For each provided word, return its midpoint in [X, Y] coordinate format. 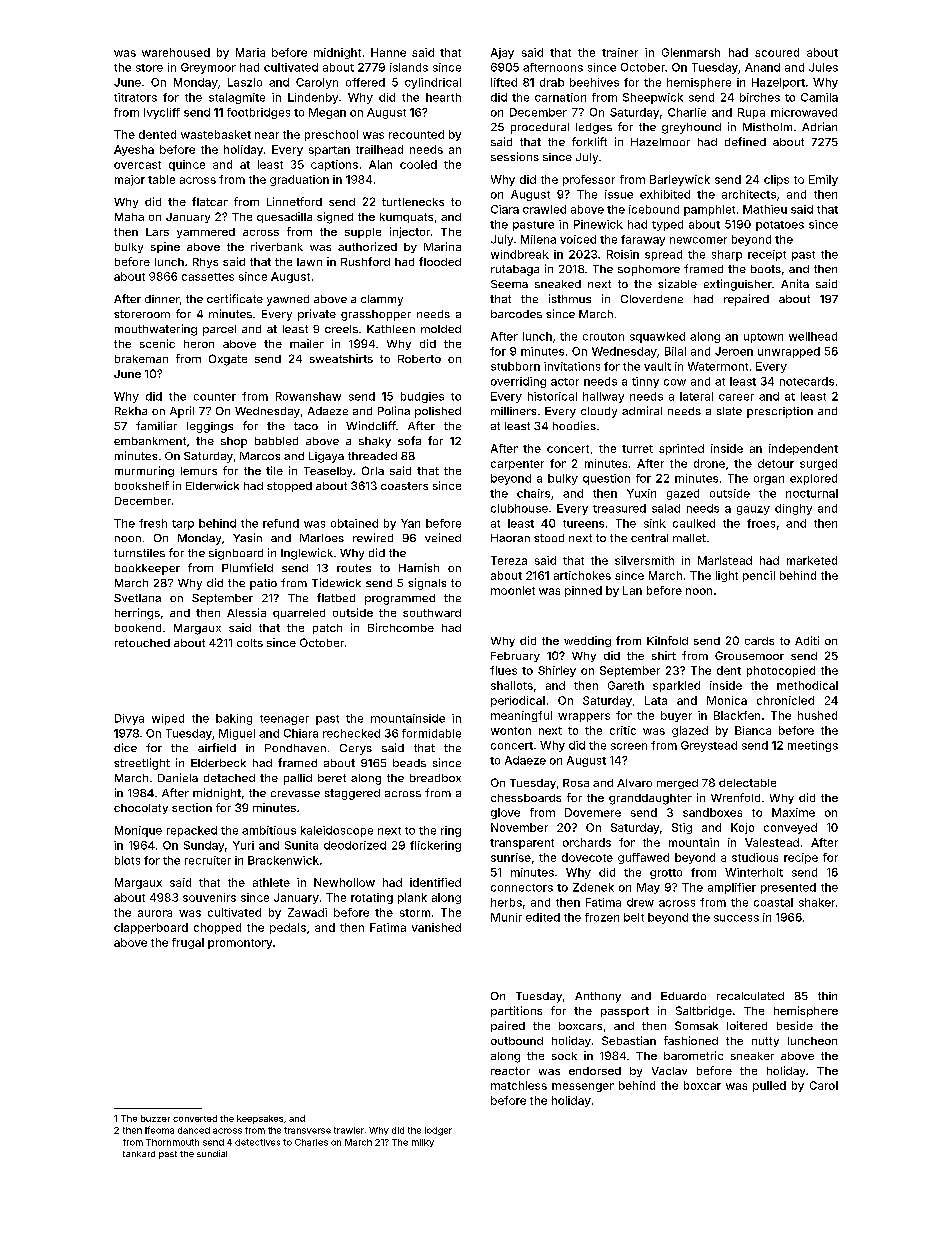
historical [552, 396]
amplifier [732, 888]
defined [745, 141]
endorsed [595, 1071]
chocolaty [141, 809]
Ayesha [134, 150]
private [317, 315]
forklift [589, 141]
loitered [747, 1025]
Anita [795, 283]
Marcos [260, 456]
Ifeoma [159, 1130]
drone [709, 463]
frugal [188, 943]
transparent [522, 844]
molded [441, 329]
